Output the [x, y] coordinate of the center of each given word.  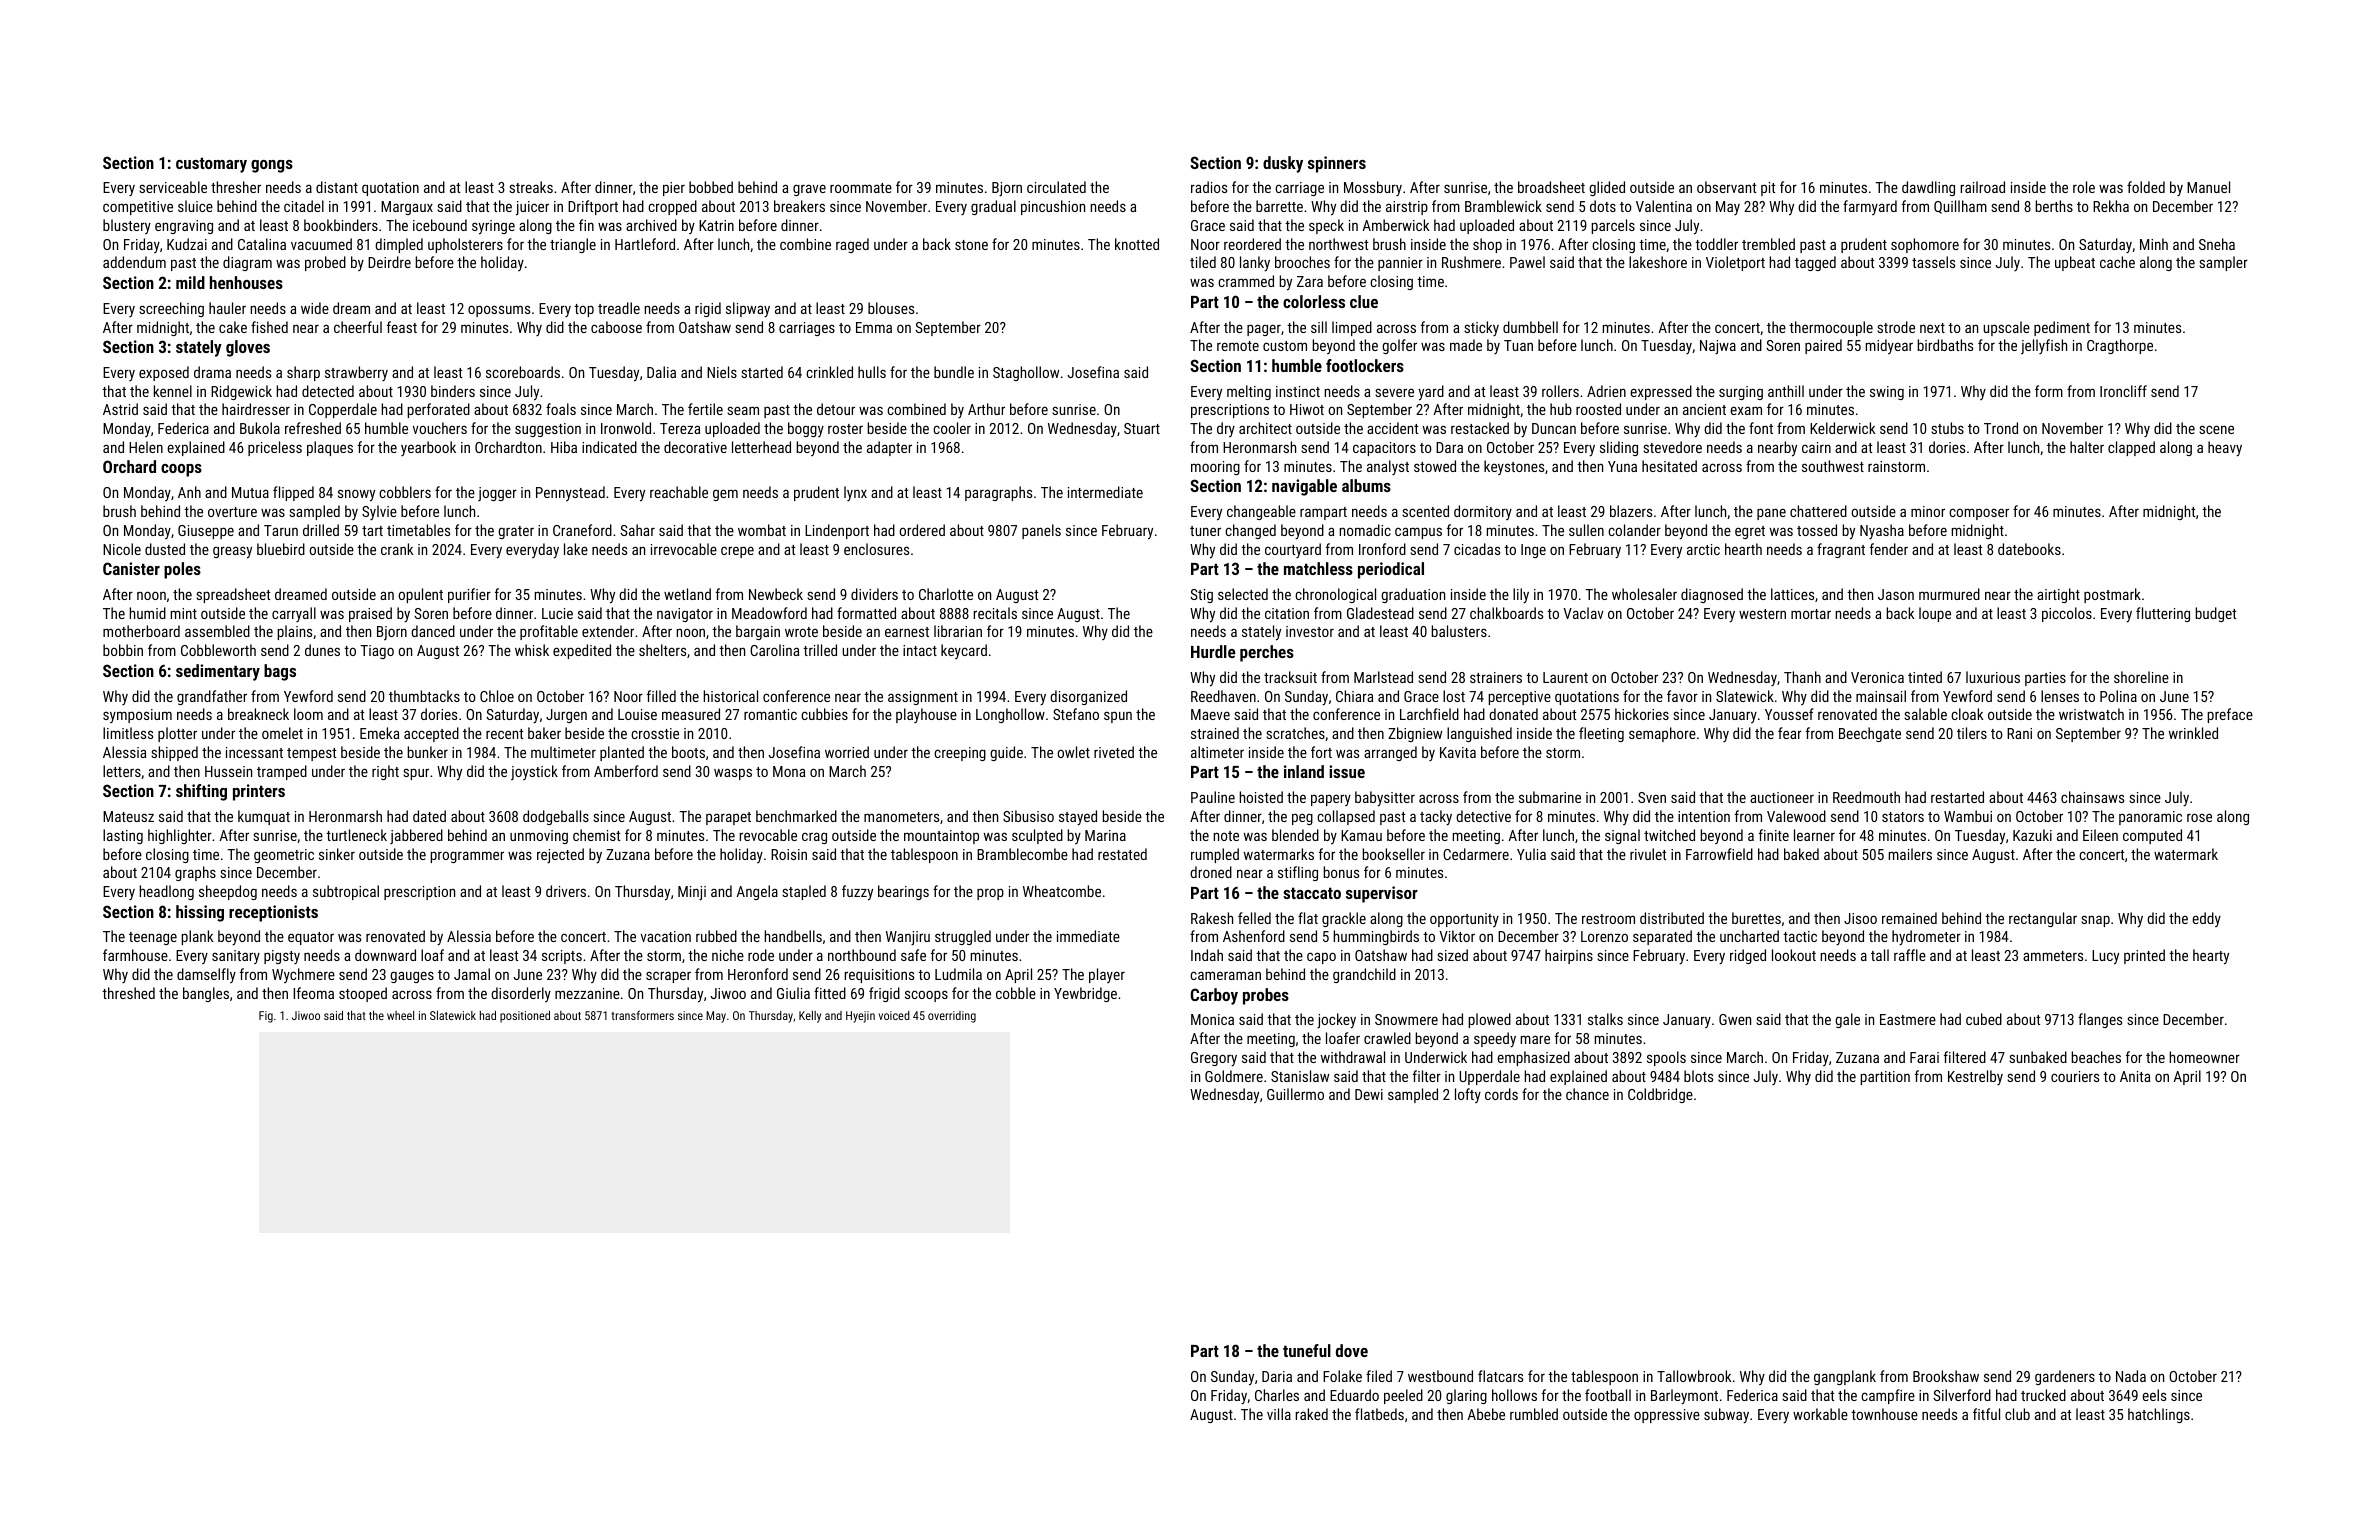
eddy [2206, 919]
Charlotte [946, 594]
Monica [1212, 1019]
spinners [1337, 164]
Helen [146, 447]
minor [1928, 511]
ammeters [2053, 956]
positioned [525, 1016]
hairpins [1569, 956]
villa [1279, 1414]
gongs [272, 166]
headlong [166, 892]
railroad [1982, 187]
